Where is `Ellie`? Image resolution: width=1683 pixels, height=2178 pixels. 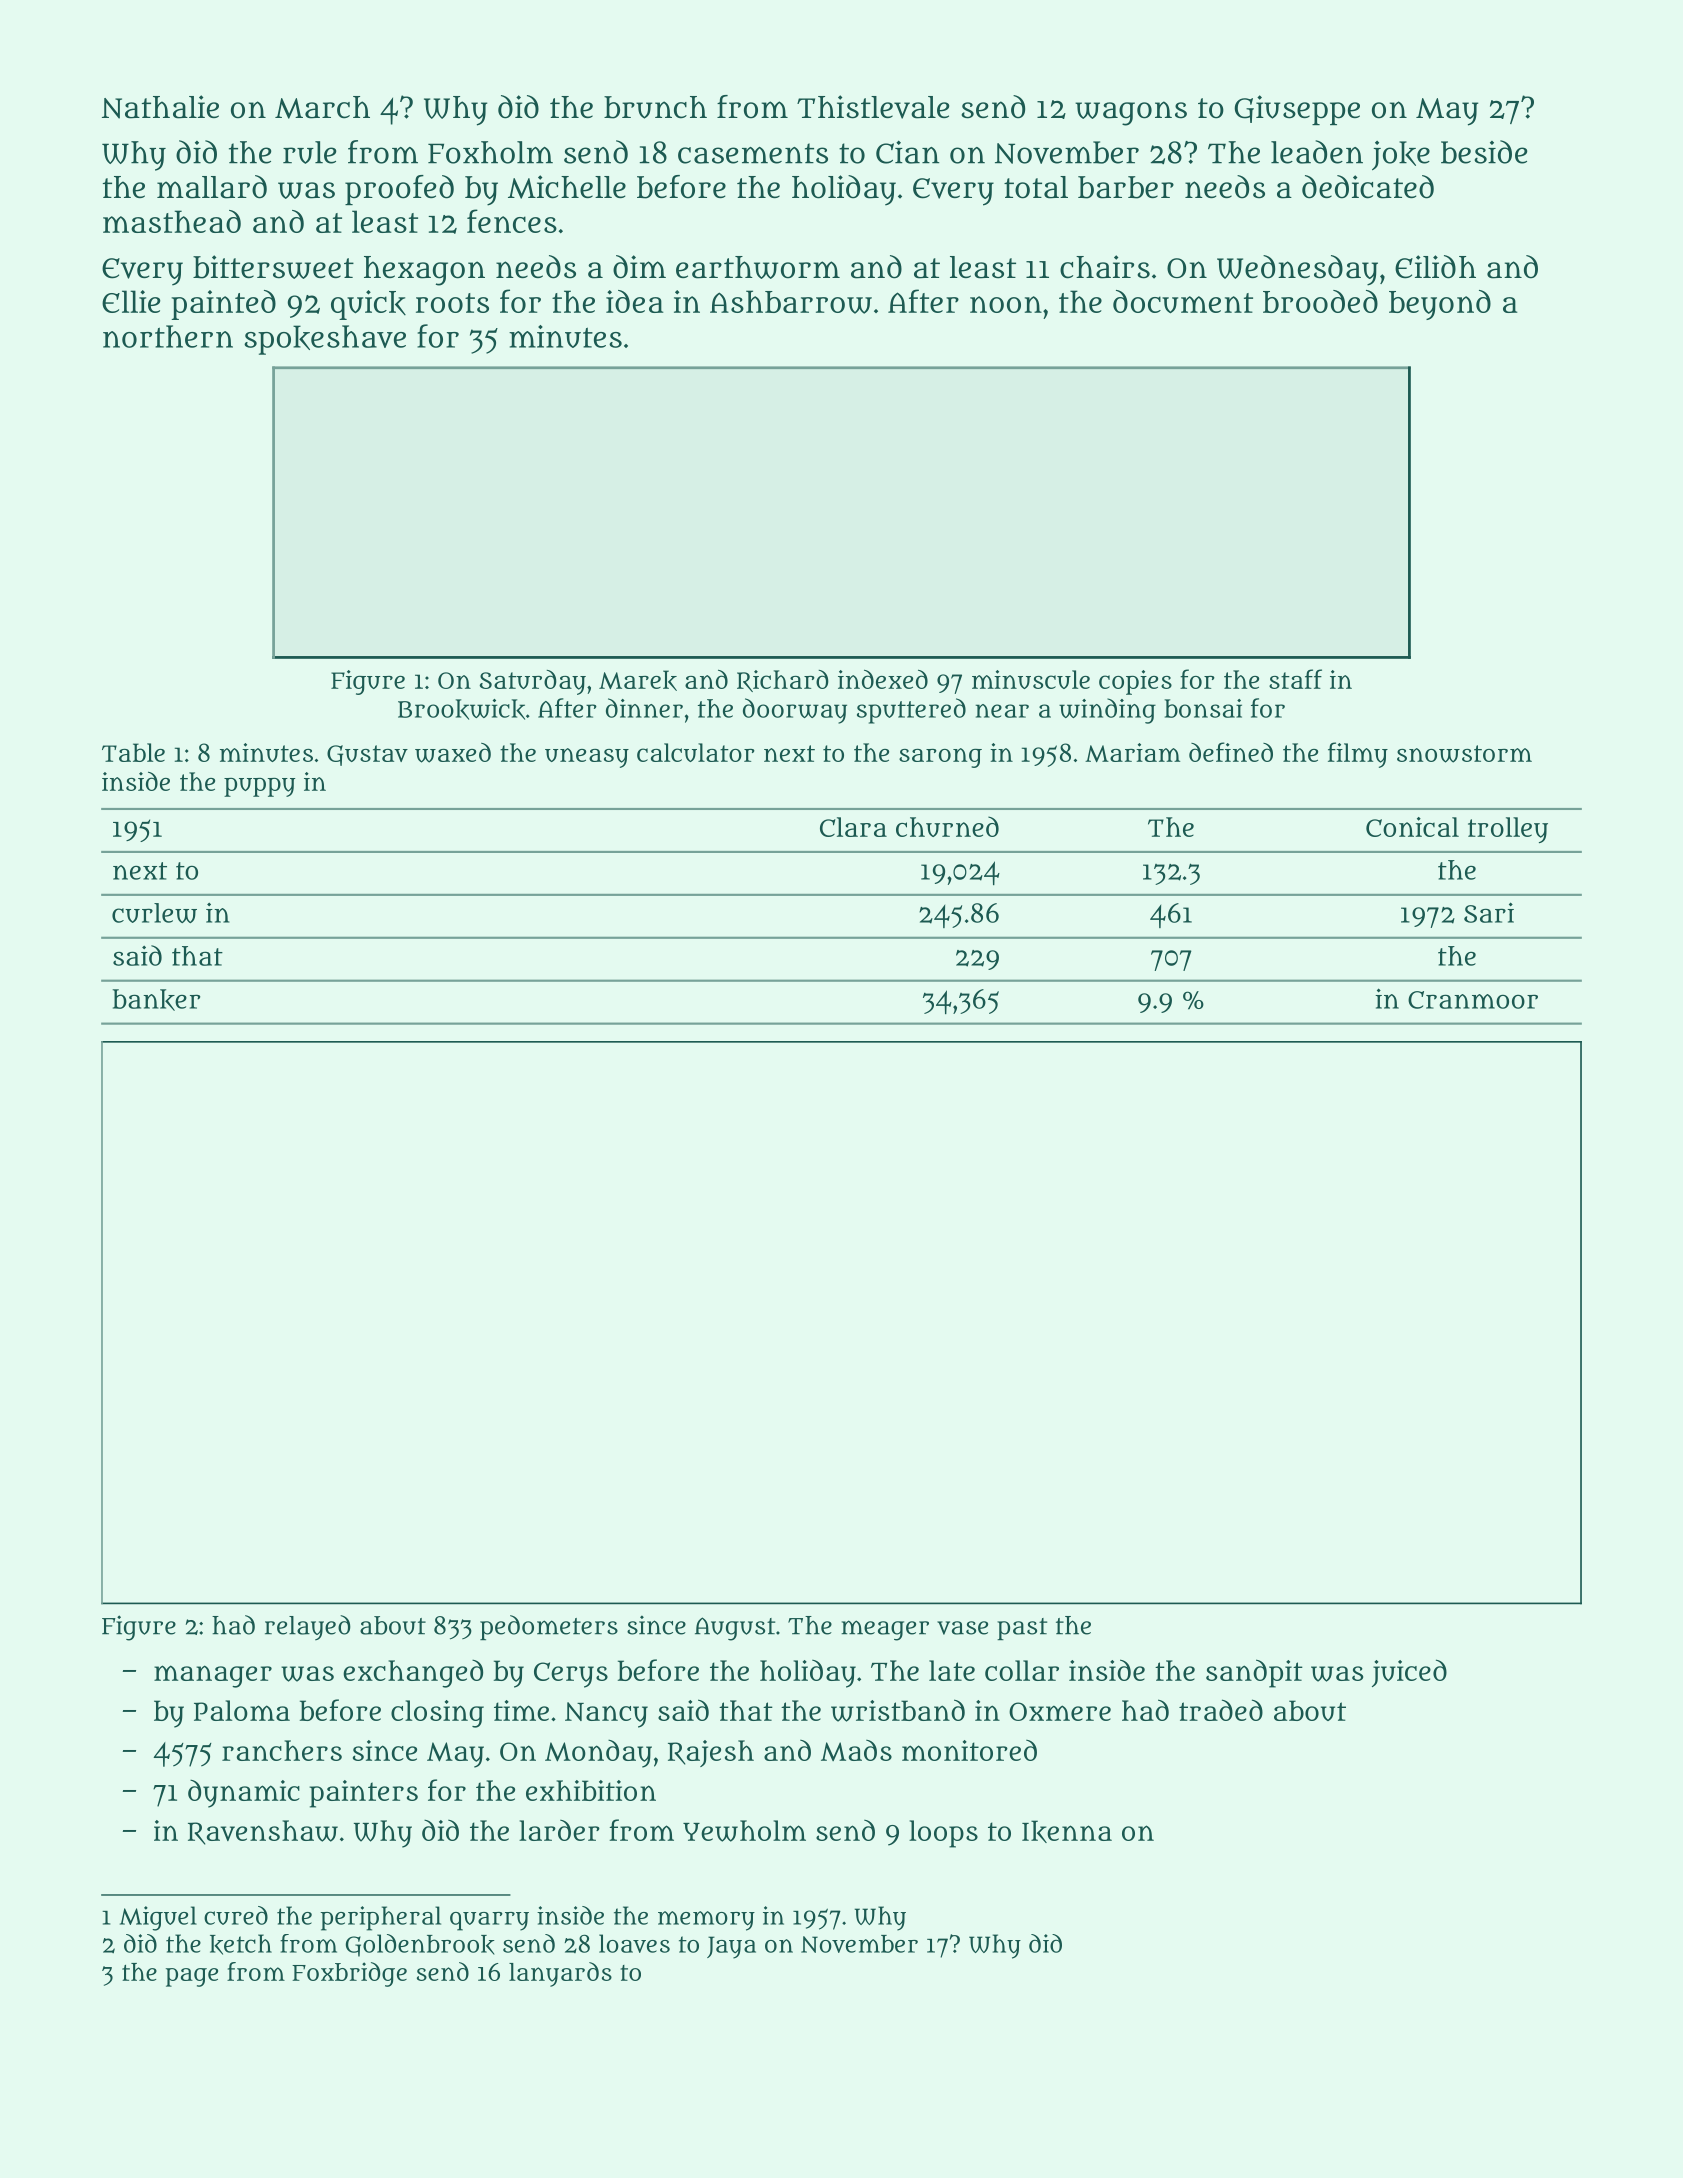
Ellie is located at coordinates (131, 301).
